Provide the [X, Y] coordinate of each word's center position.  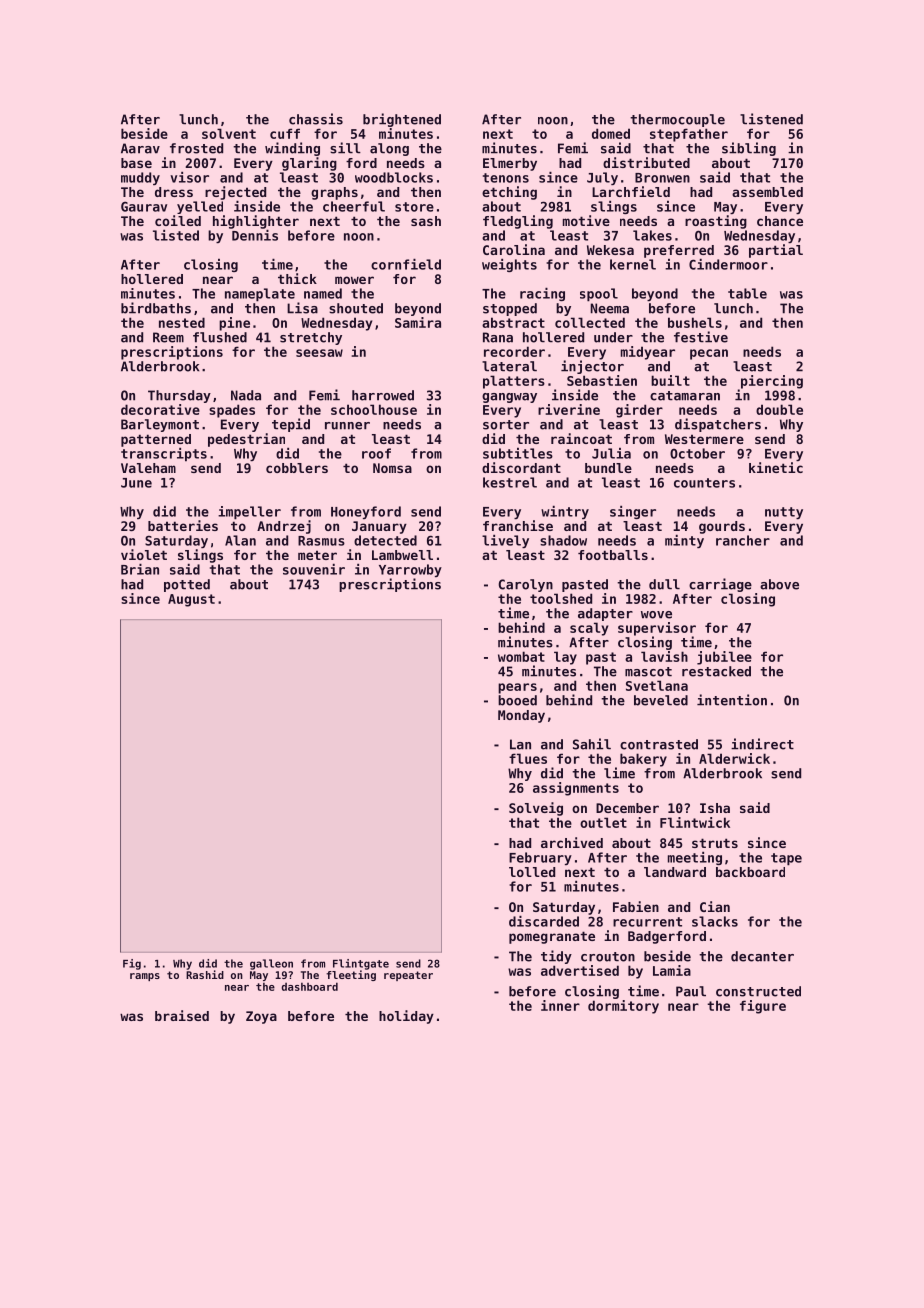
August [191, 600]
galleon [271, 964]
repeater [408, 976]
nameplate [260, 295]
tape [786, 859]
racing [542, 294]
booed [517, 700]
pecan [709, 354]
